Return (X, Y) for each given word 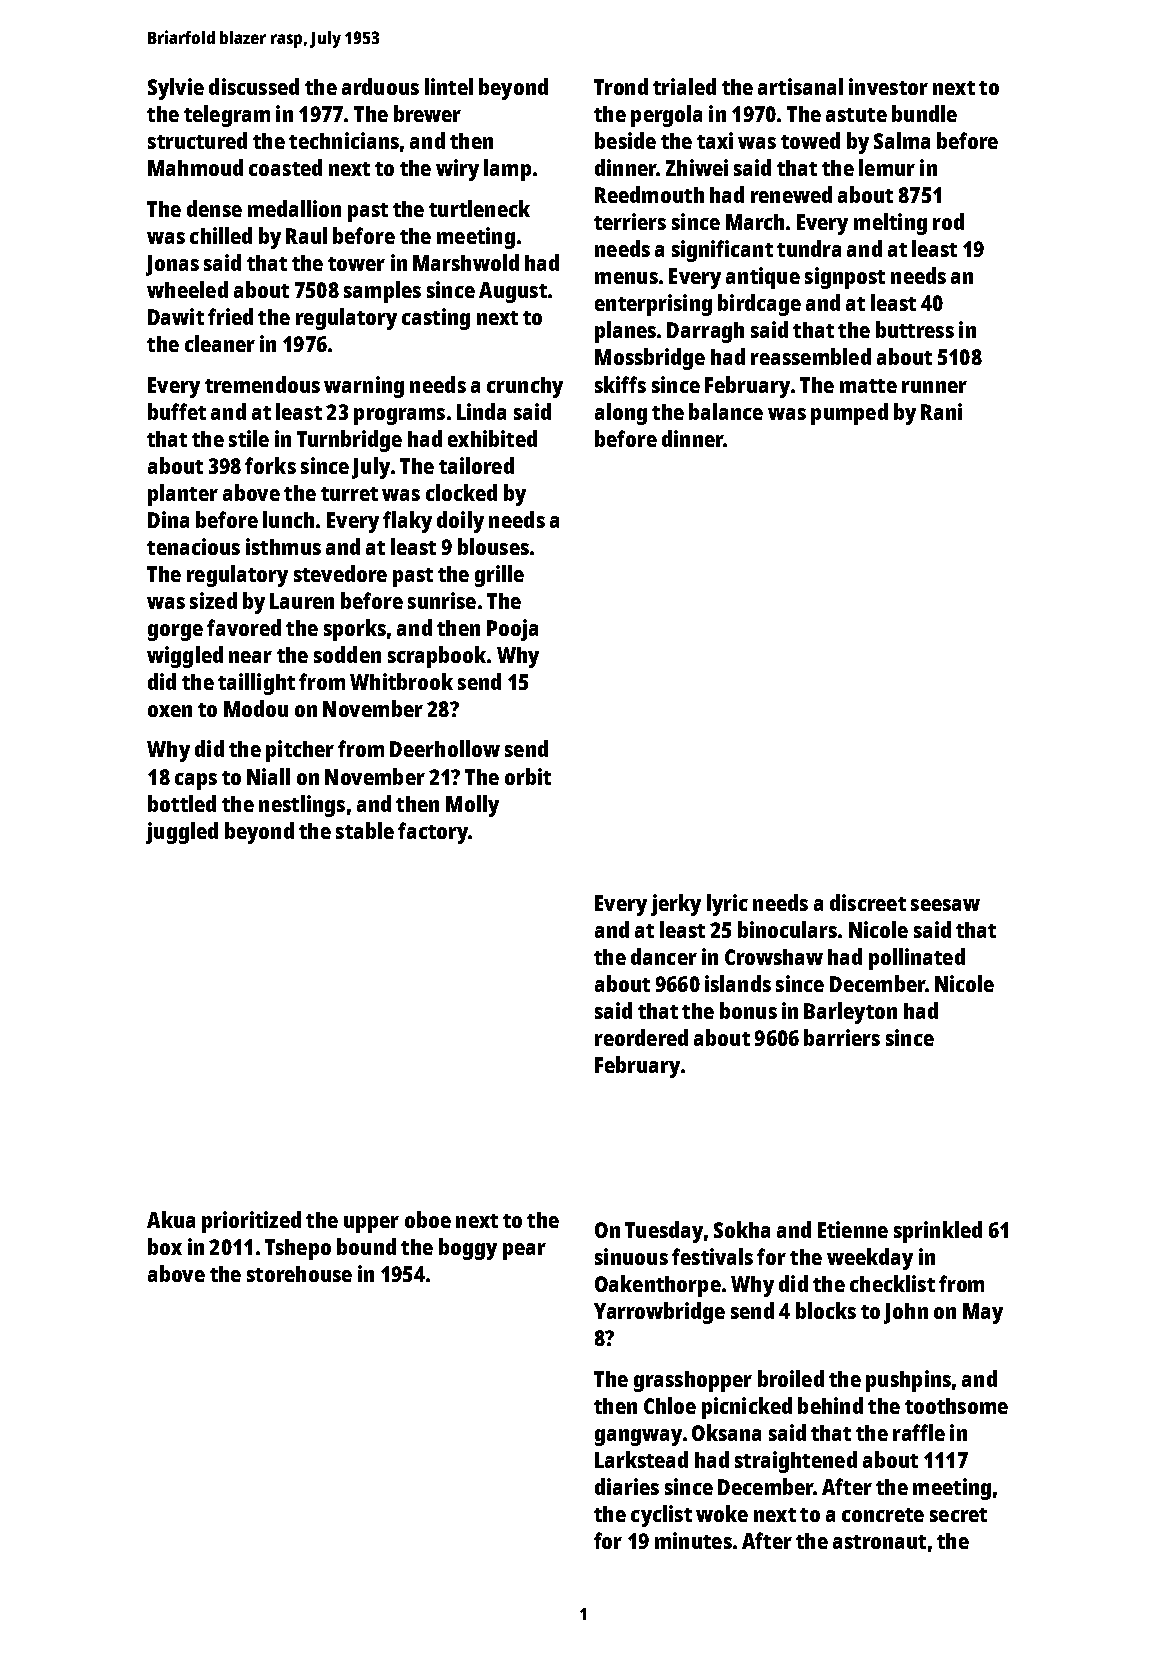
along (621, 414)
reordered (641, 1037)
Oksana (726, 1432)
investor (888, 86)
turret (349, 494)
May (983, 1313)
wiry (457, 170)
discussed (254, 86)
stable (365, 830)
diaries (627, 1486)
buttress (915, 329)
